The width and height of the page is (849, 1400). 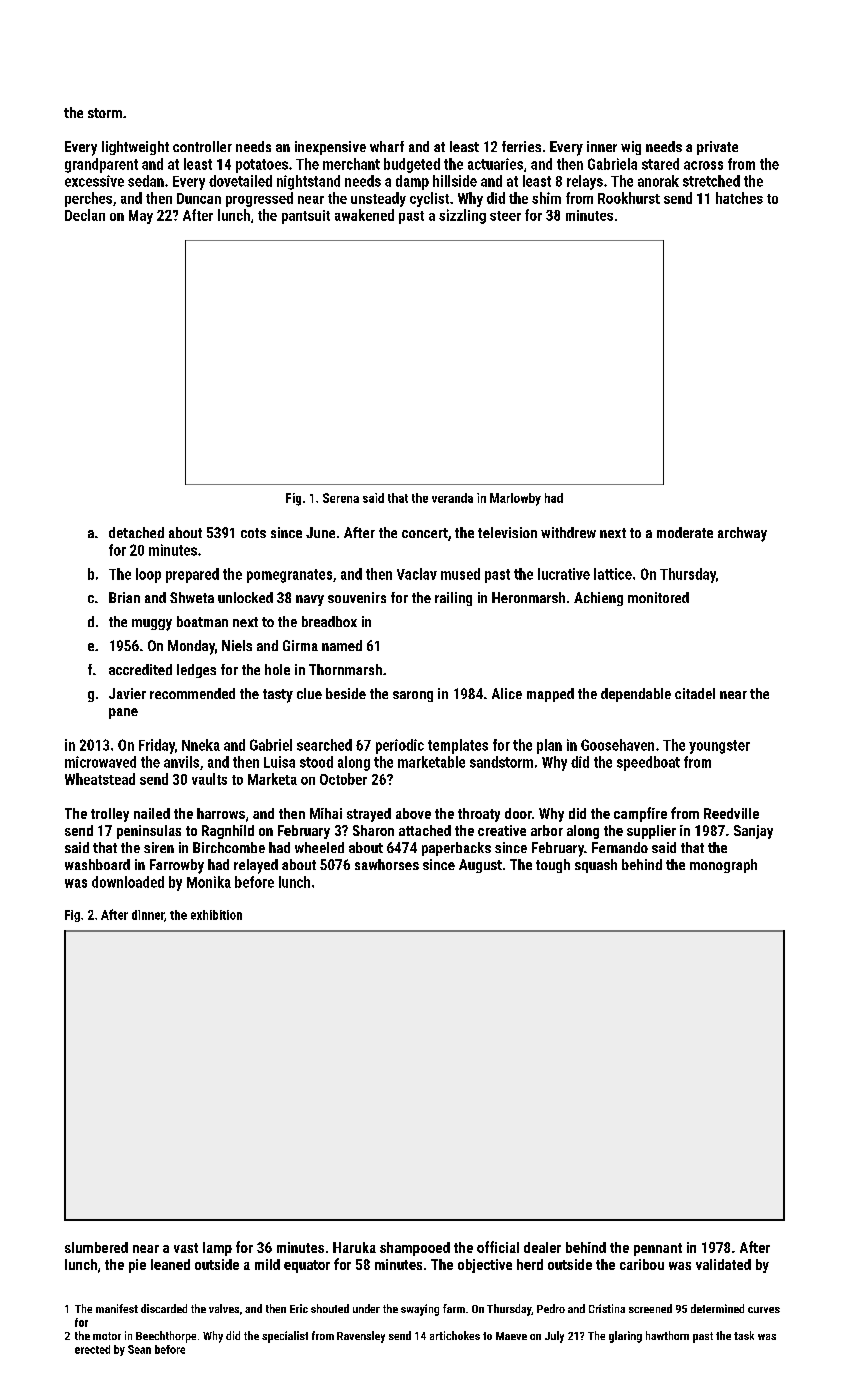 What do you see at coordinates (96, 1247) in the page?
I see `slumbered` at bounding box center [96, 1247].
